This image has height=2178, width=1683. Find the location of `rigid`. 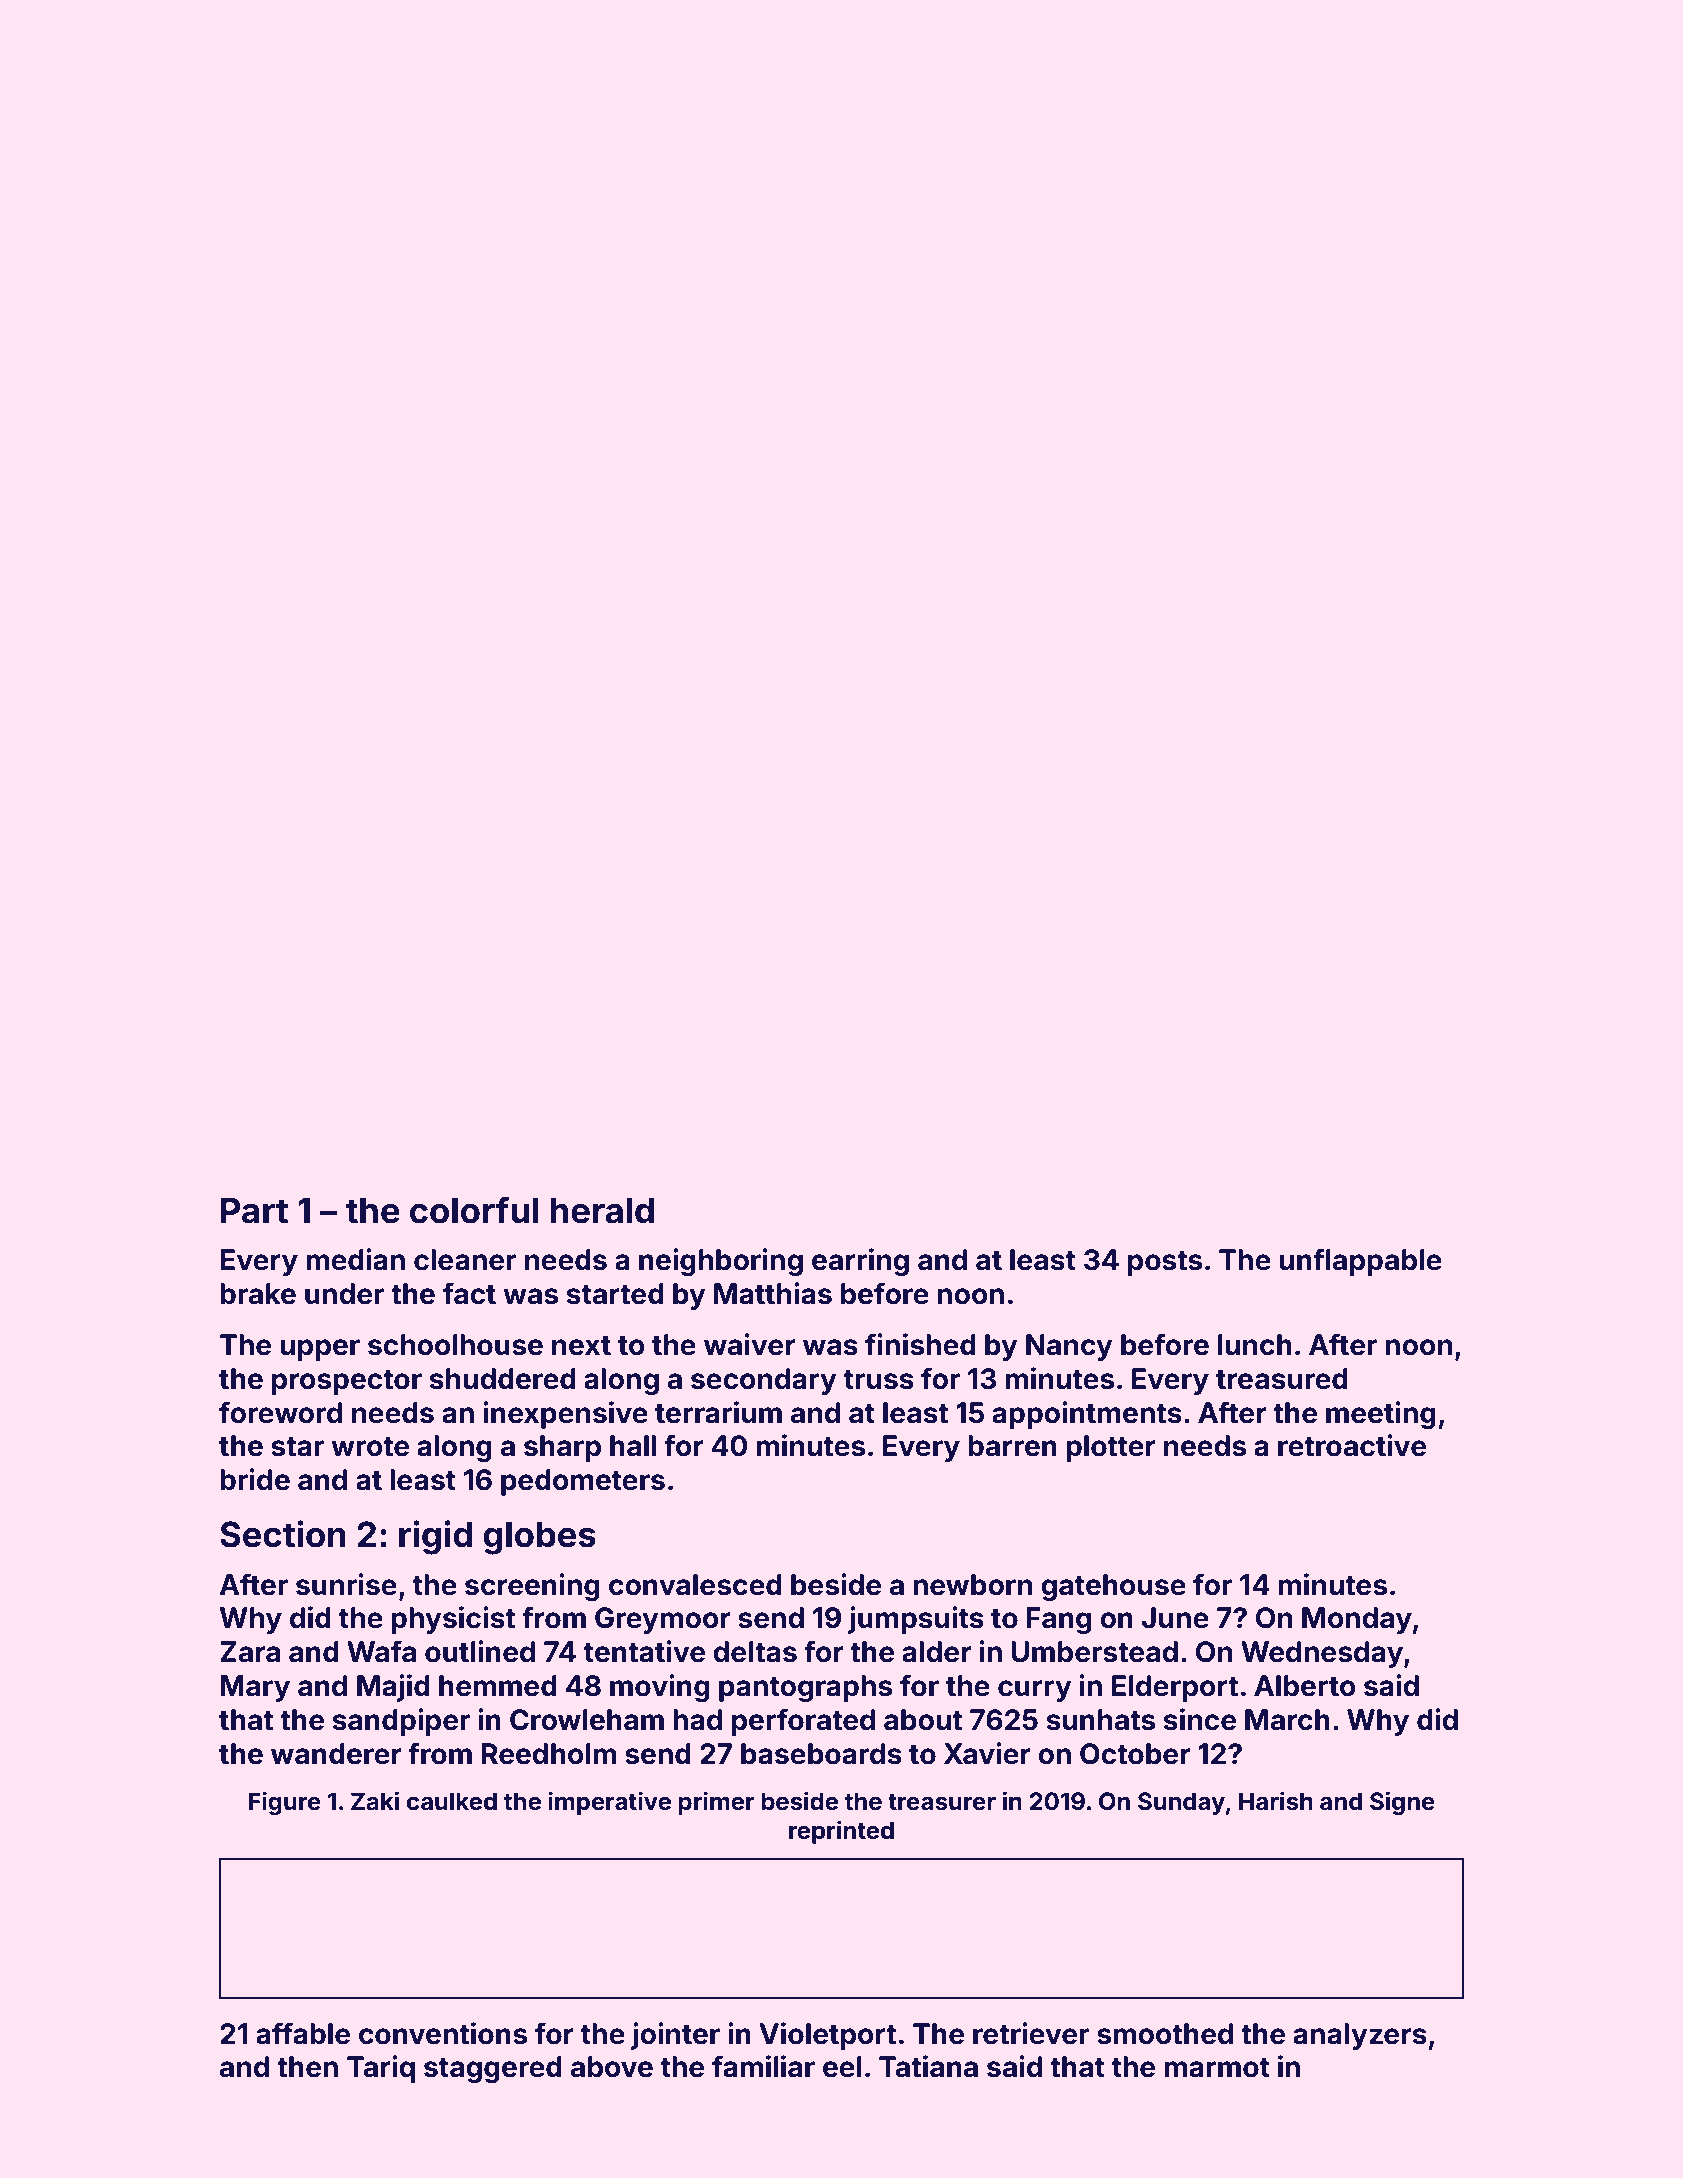

rigid is located at coordinates (435, 1537).
